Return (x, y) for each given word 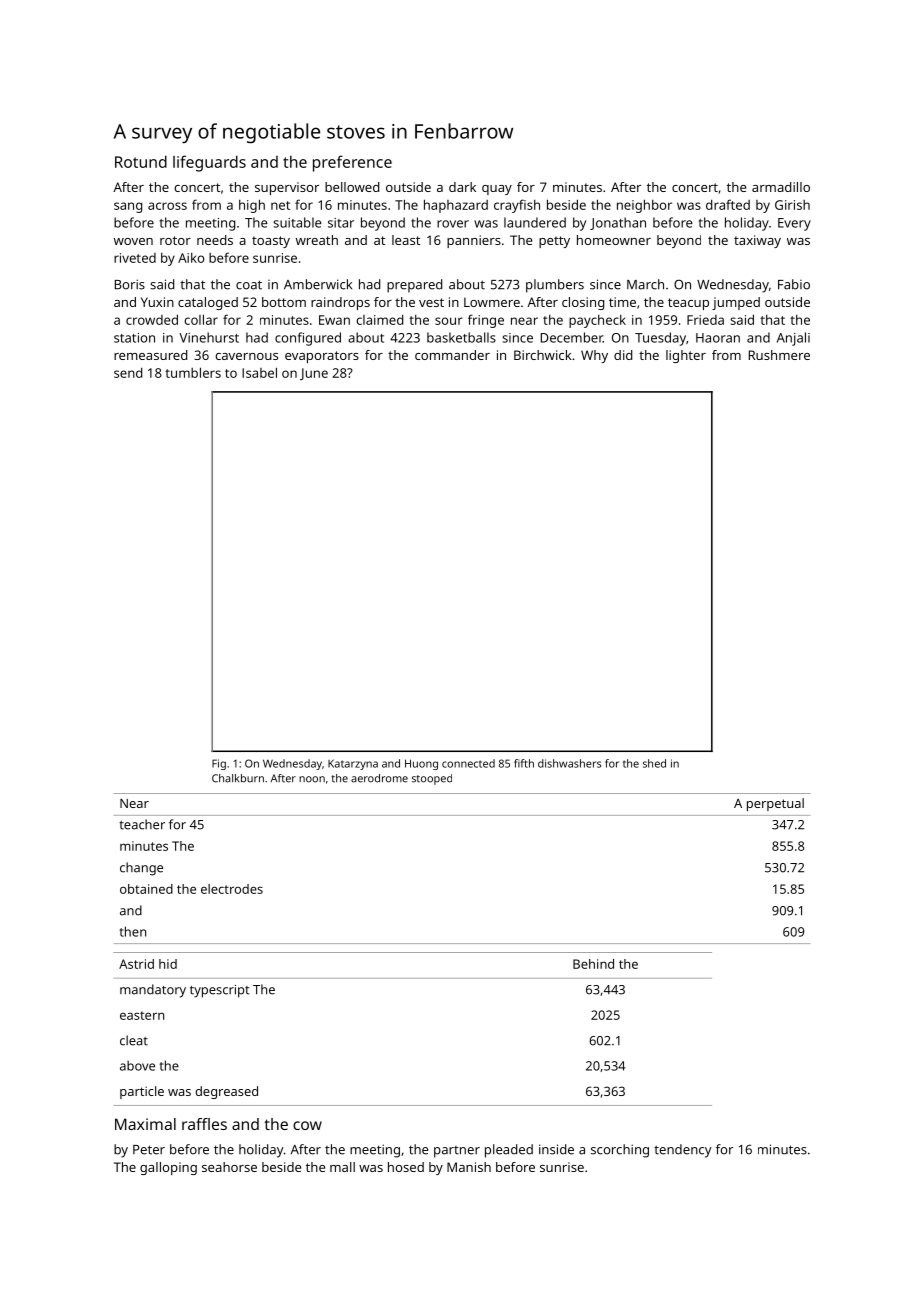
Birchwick (543, 355)
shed (654, 763)
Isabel (259, 372)
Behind (593, 964)
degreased (226, 1092)
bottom (284, 302)
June (314, 374)
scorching (620, 1151)
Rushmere (779, 355)
